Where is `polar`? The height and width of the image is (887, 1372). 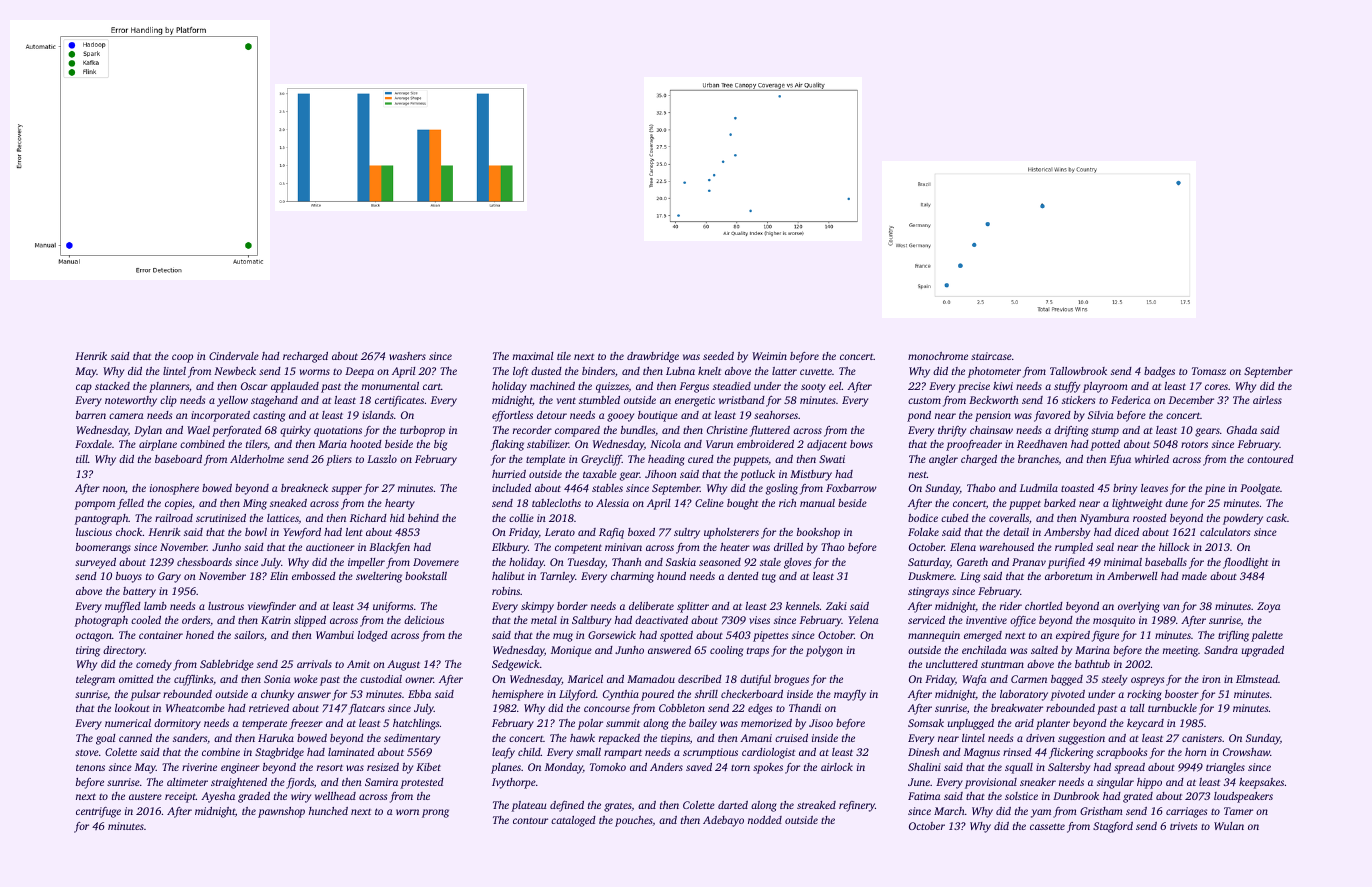
polar is located at coordinates (590, 724).
